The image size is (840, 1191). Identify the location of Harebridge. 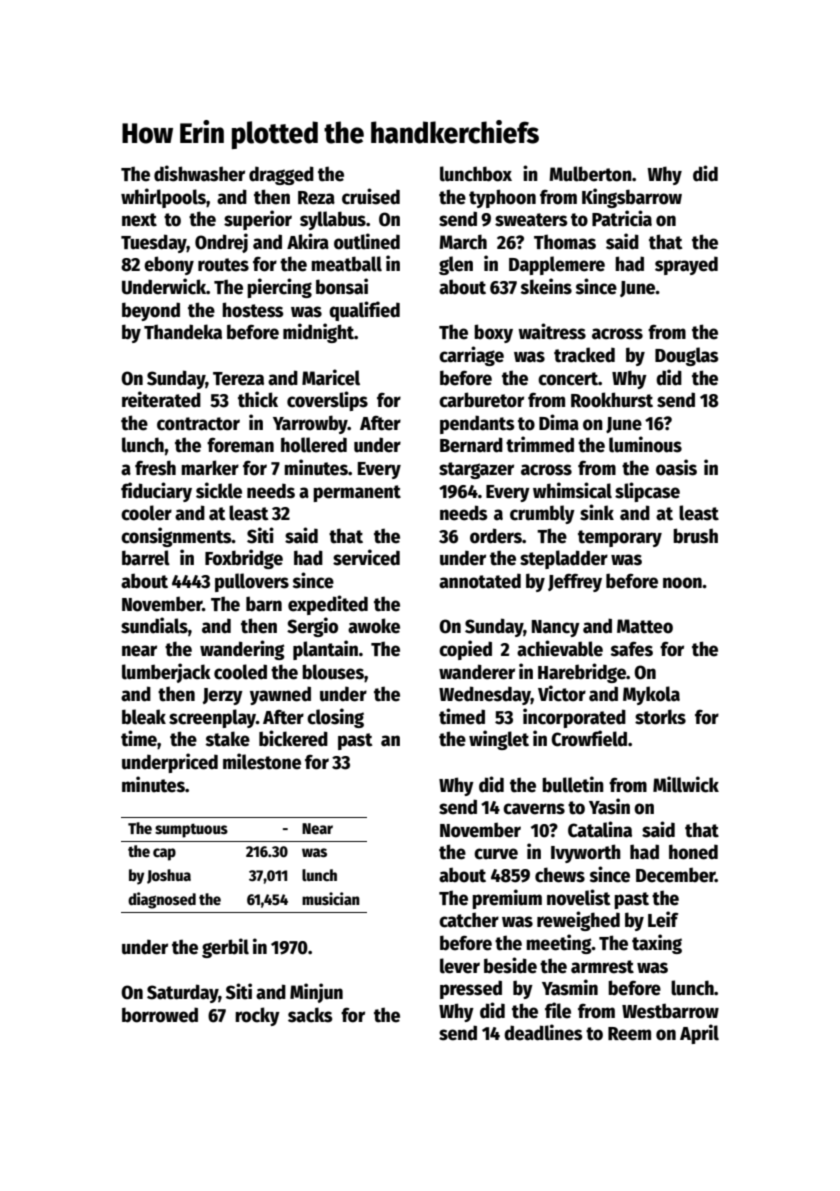
(582, 673).
